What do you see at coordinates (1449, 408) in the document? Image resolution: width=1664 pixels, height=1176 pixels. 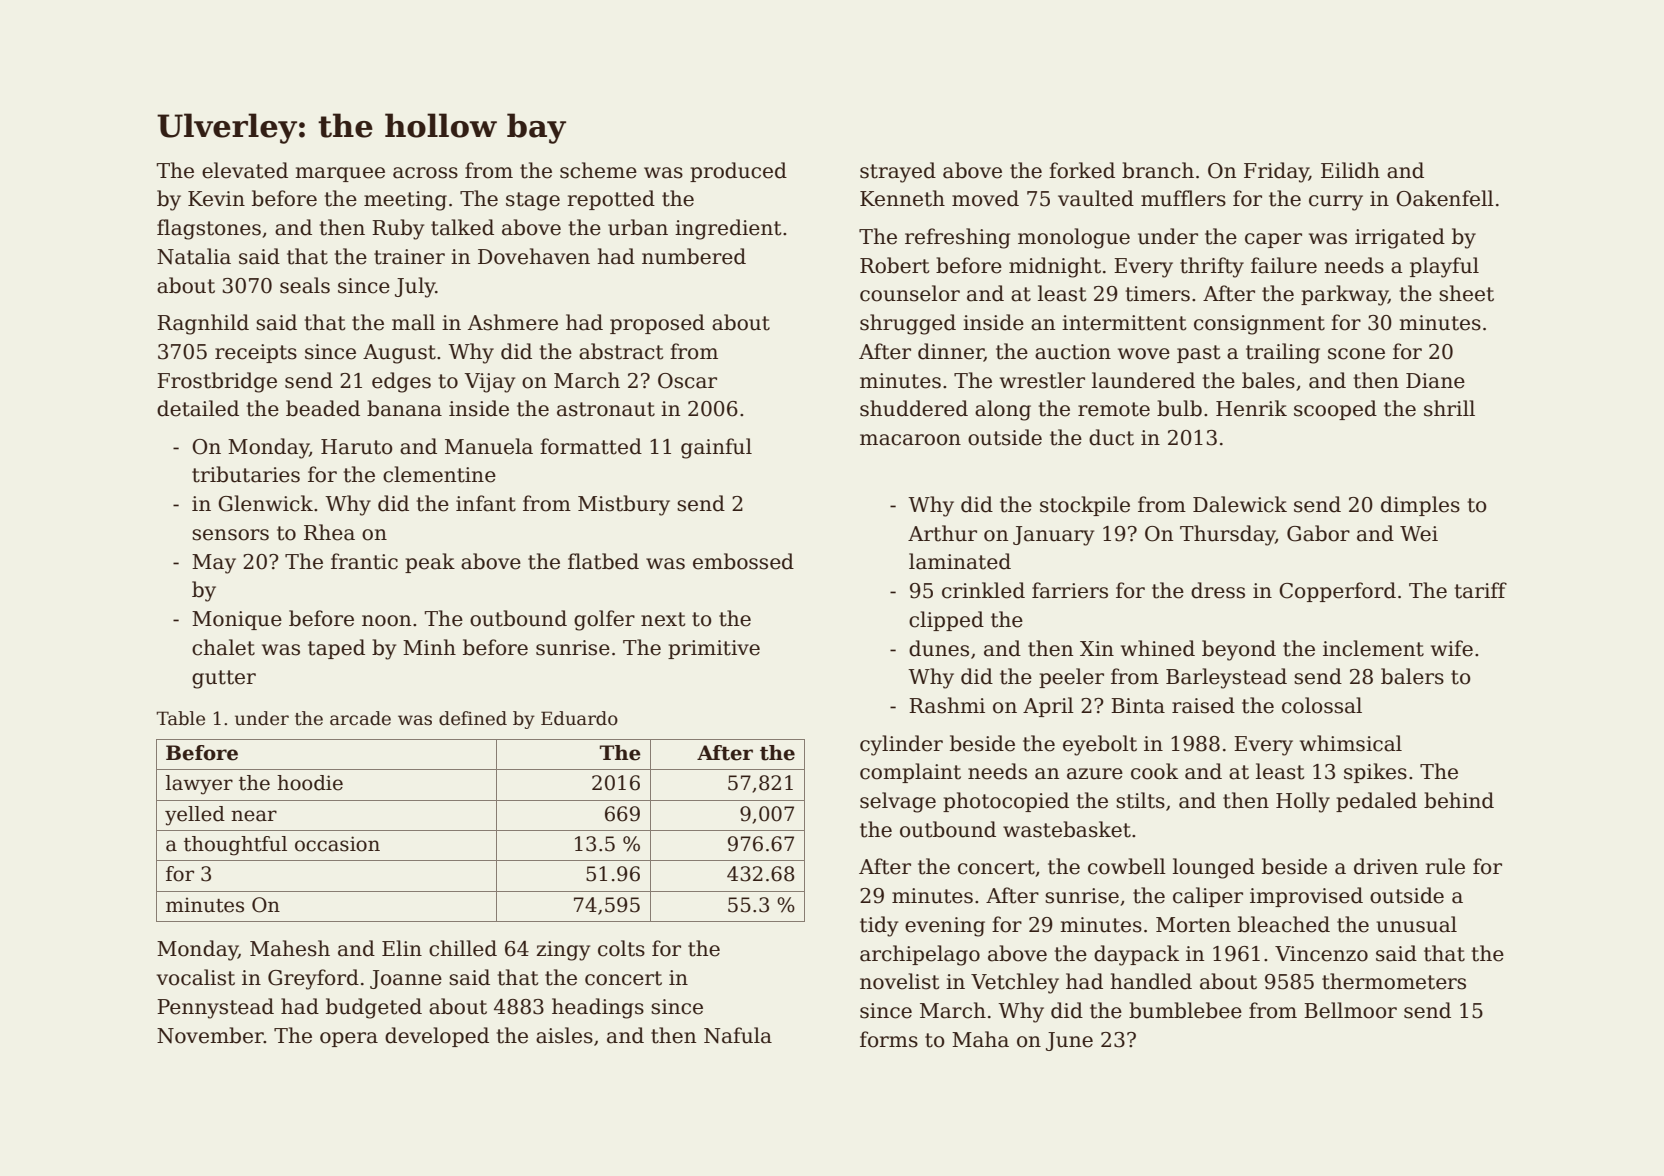 I see `shrill` at bounding box center [1449, 408].
